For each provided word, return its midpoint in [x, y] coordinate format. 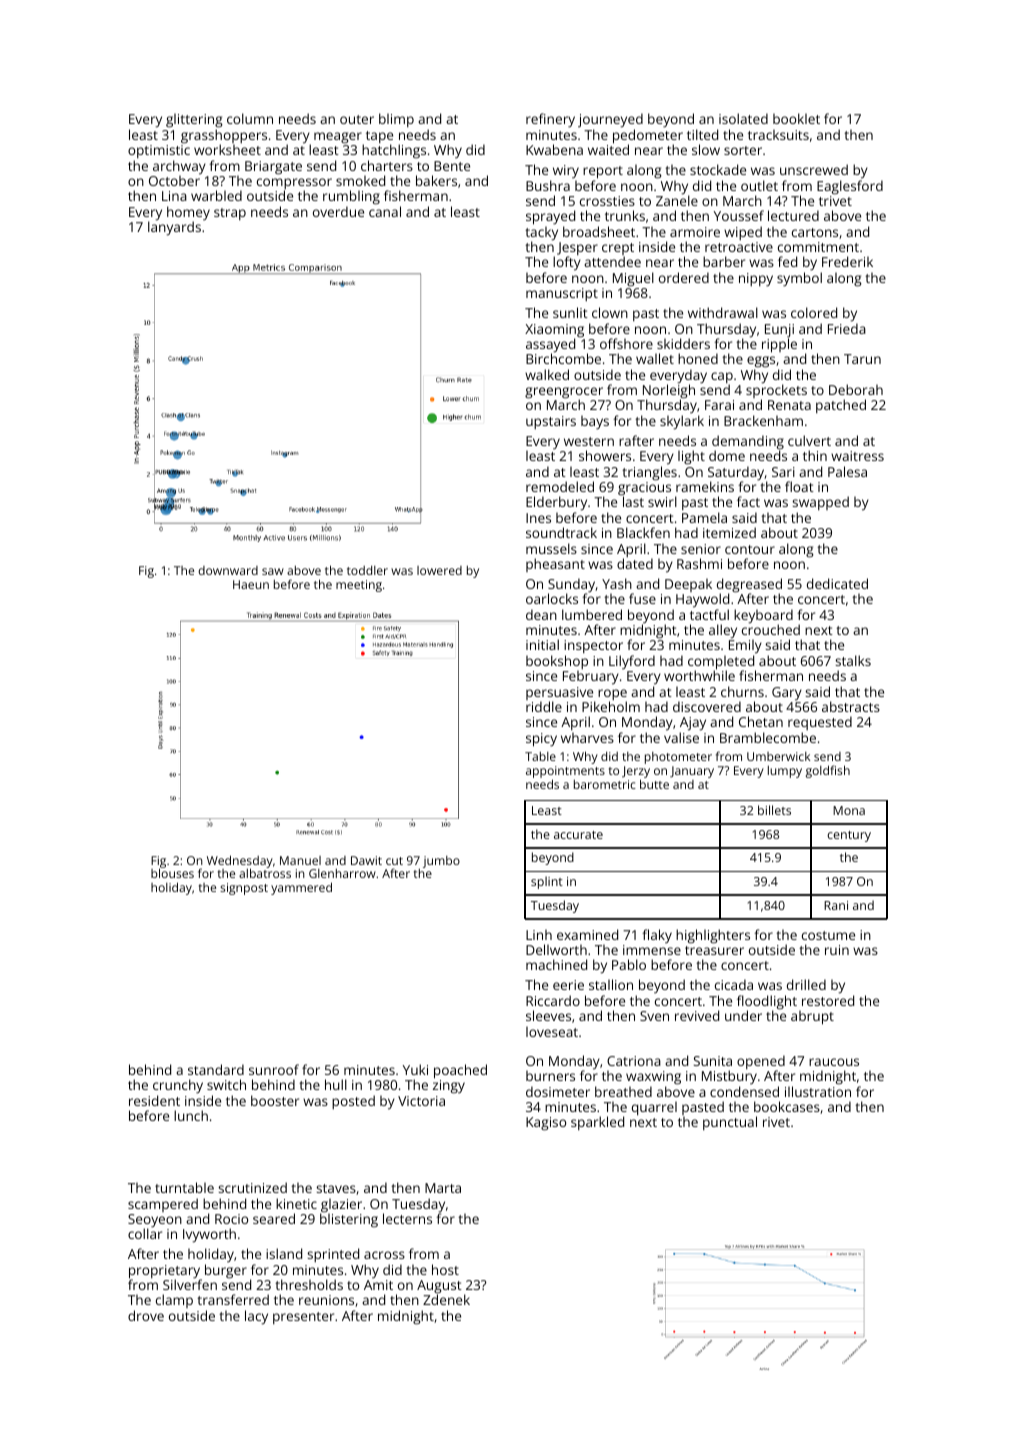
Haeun [251, 584]
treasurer [714, 950]
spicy [541, 740]
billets [774, 810]
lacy [256, 1317]
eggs [761, 362]
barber [724, 261]
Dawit [366, 860]
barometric [605, 784]
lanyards [174, 228]
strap [230, 214]
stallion [611, 984]
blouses [172, 873]
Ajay [693, 724]
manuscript [562, 294]
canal [385, 211]
